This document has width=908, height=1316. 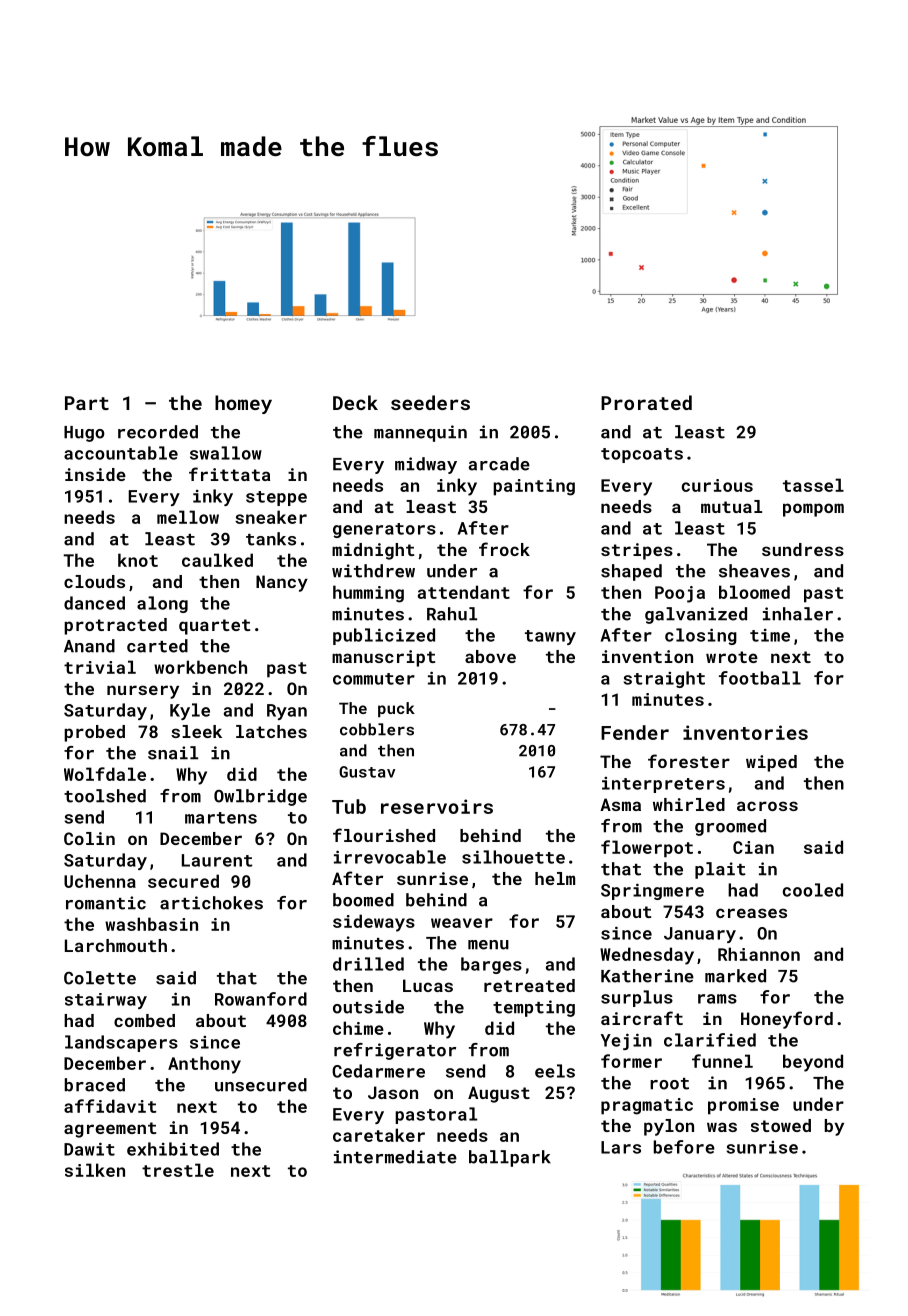 What do you see at coordinates (178, 1170) in the document?
I see `trestle` at bounding box center [178, 1170].
